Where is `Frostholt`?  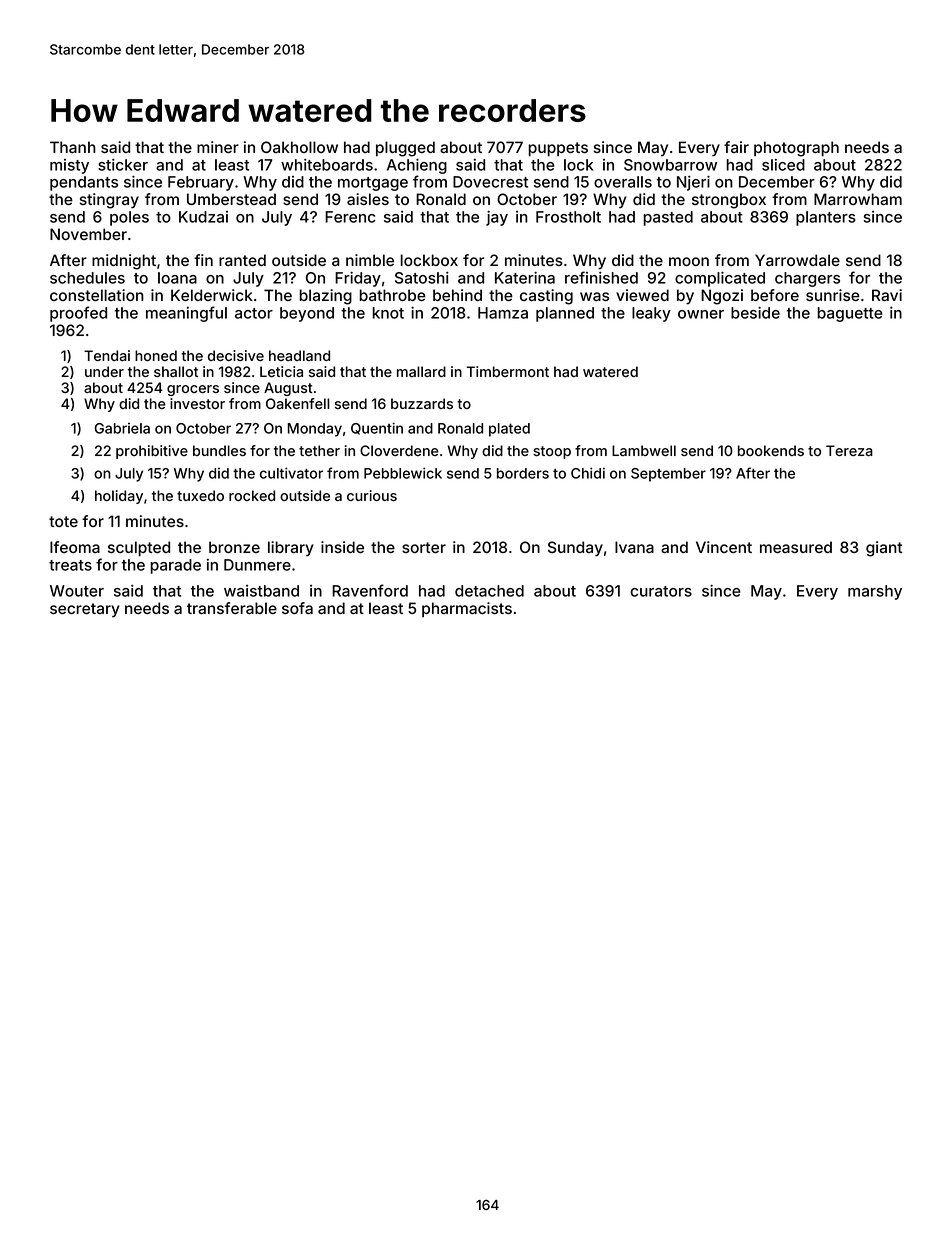
Frostholt is located at coordinates (568, 217).
